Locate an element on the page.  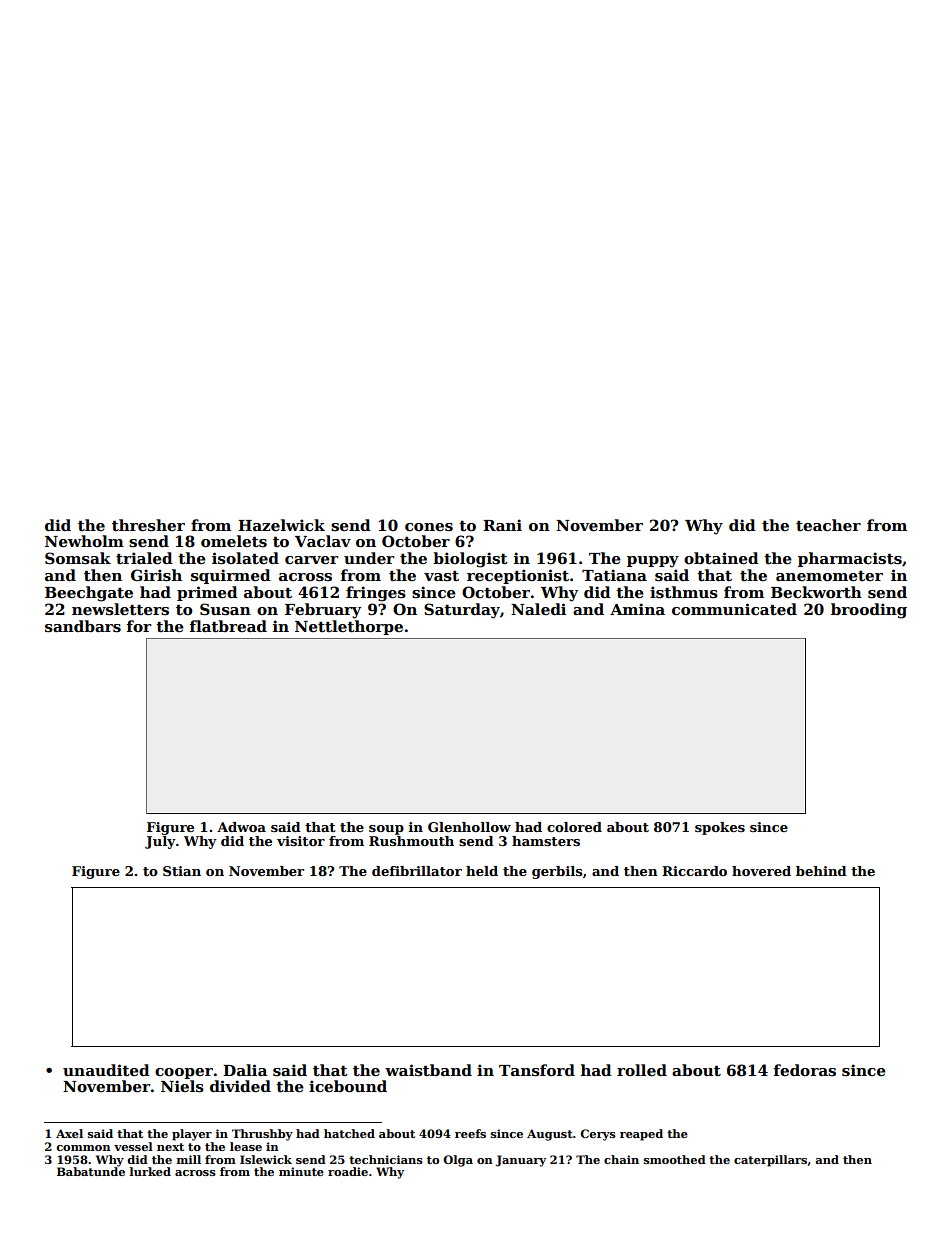
sandbars is located at coordinates (83, 626).
